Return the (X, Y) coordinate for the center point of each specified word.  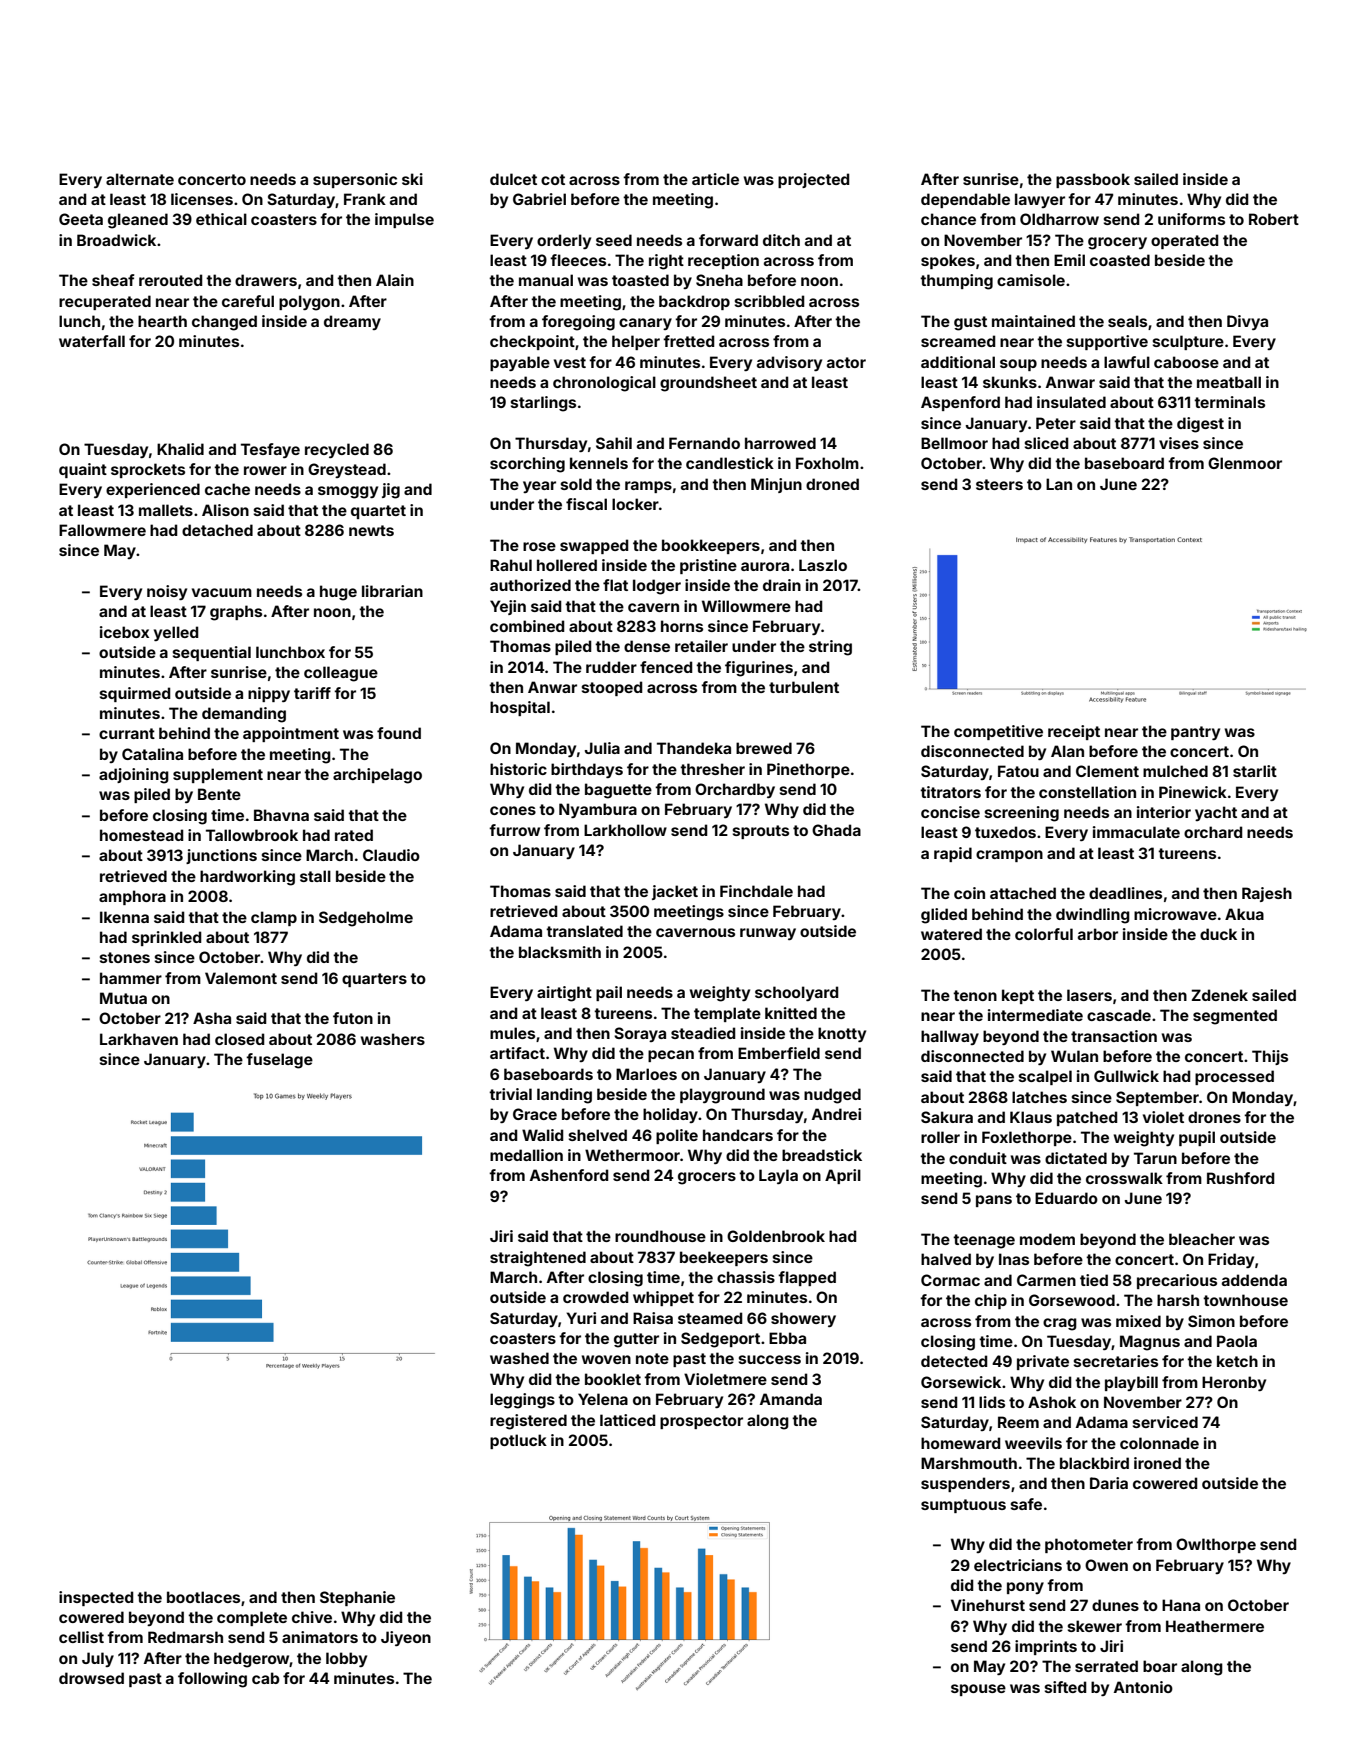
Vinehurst (988, 1605)
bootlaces (203, 1597)
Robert (1274, 219)
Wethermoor (632, 1155)
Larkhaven (139, 1039)
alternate (140, 179)
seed (614, 240)
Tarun (1155, 1158)
